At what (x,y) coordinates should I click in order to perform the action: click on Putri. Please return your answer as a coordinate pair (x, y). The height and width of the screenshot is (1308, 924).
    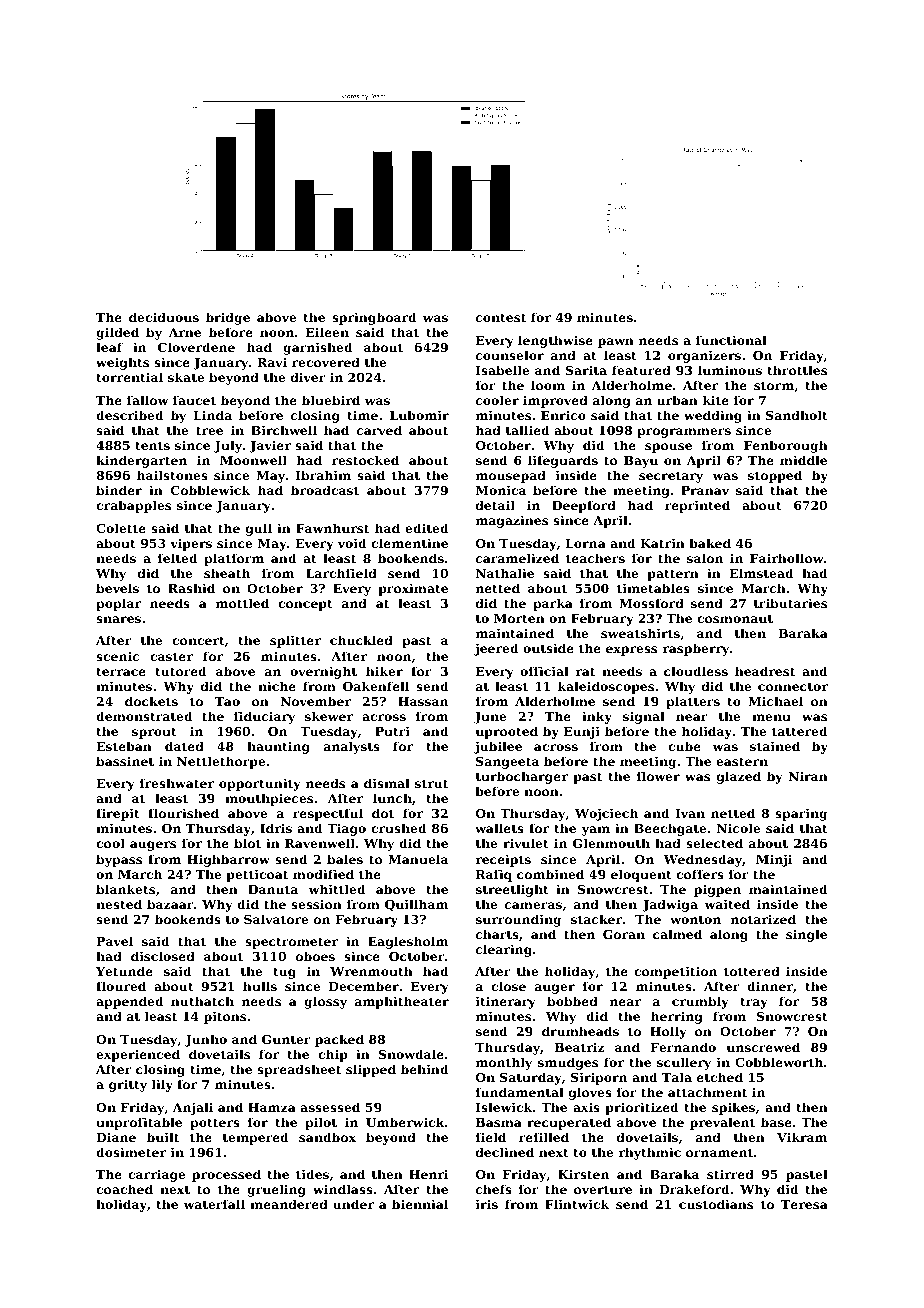
    Looking at the image, I should click on (392, 731).
